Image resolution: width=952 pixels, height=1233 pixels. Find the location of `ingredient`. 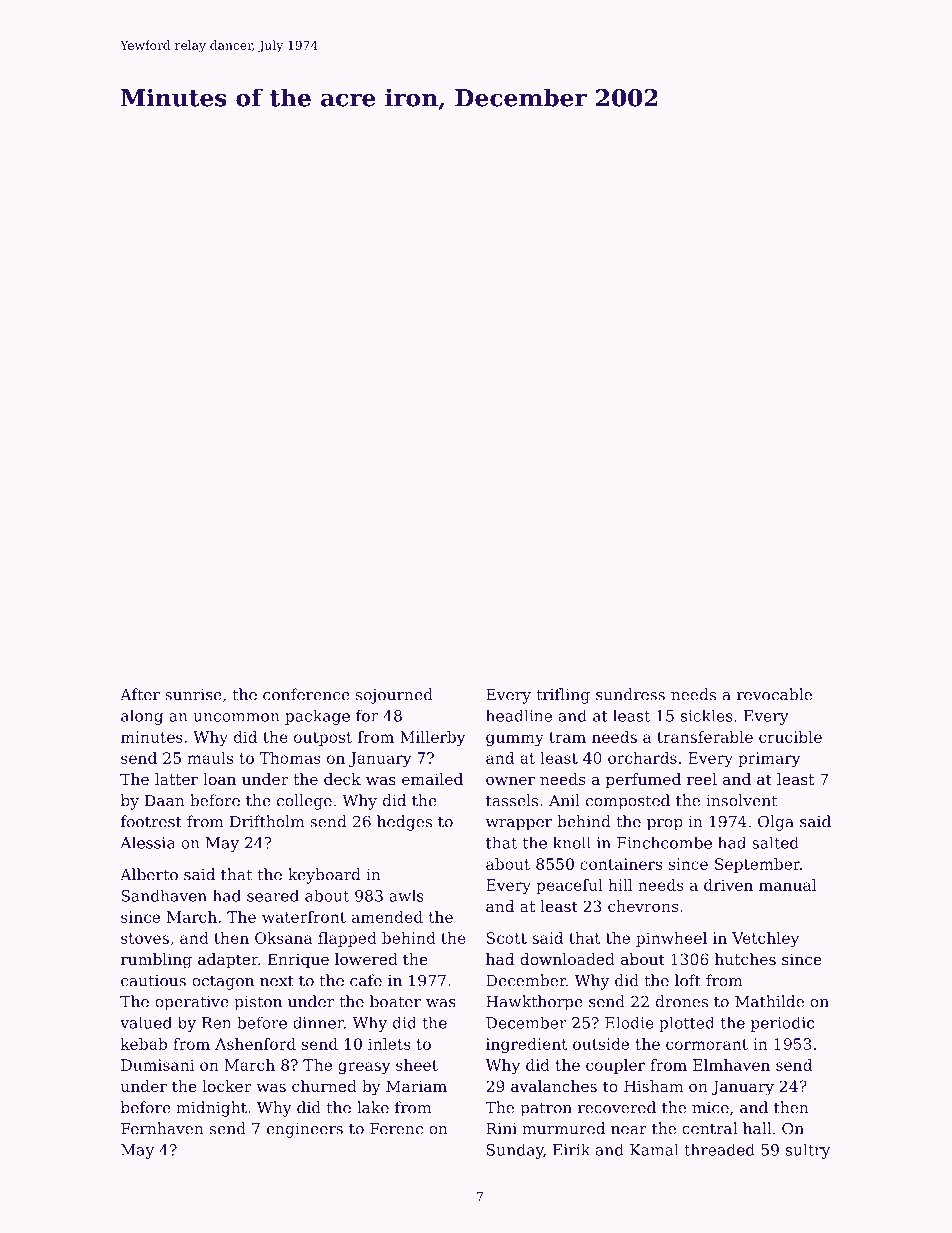

ingredient is located at coordinates (526, 1045).
